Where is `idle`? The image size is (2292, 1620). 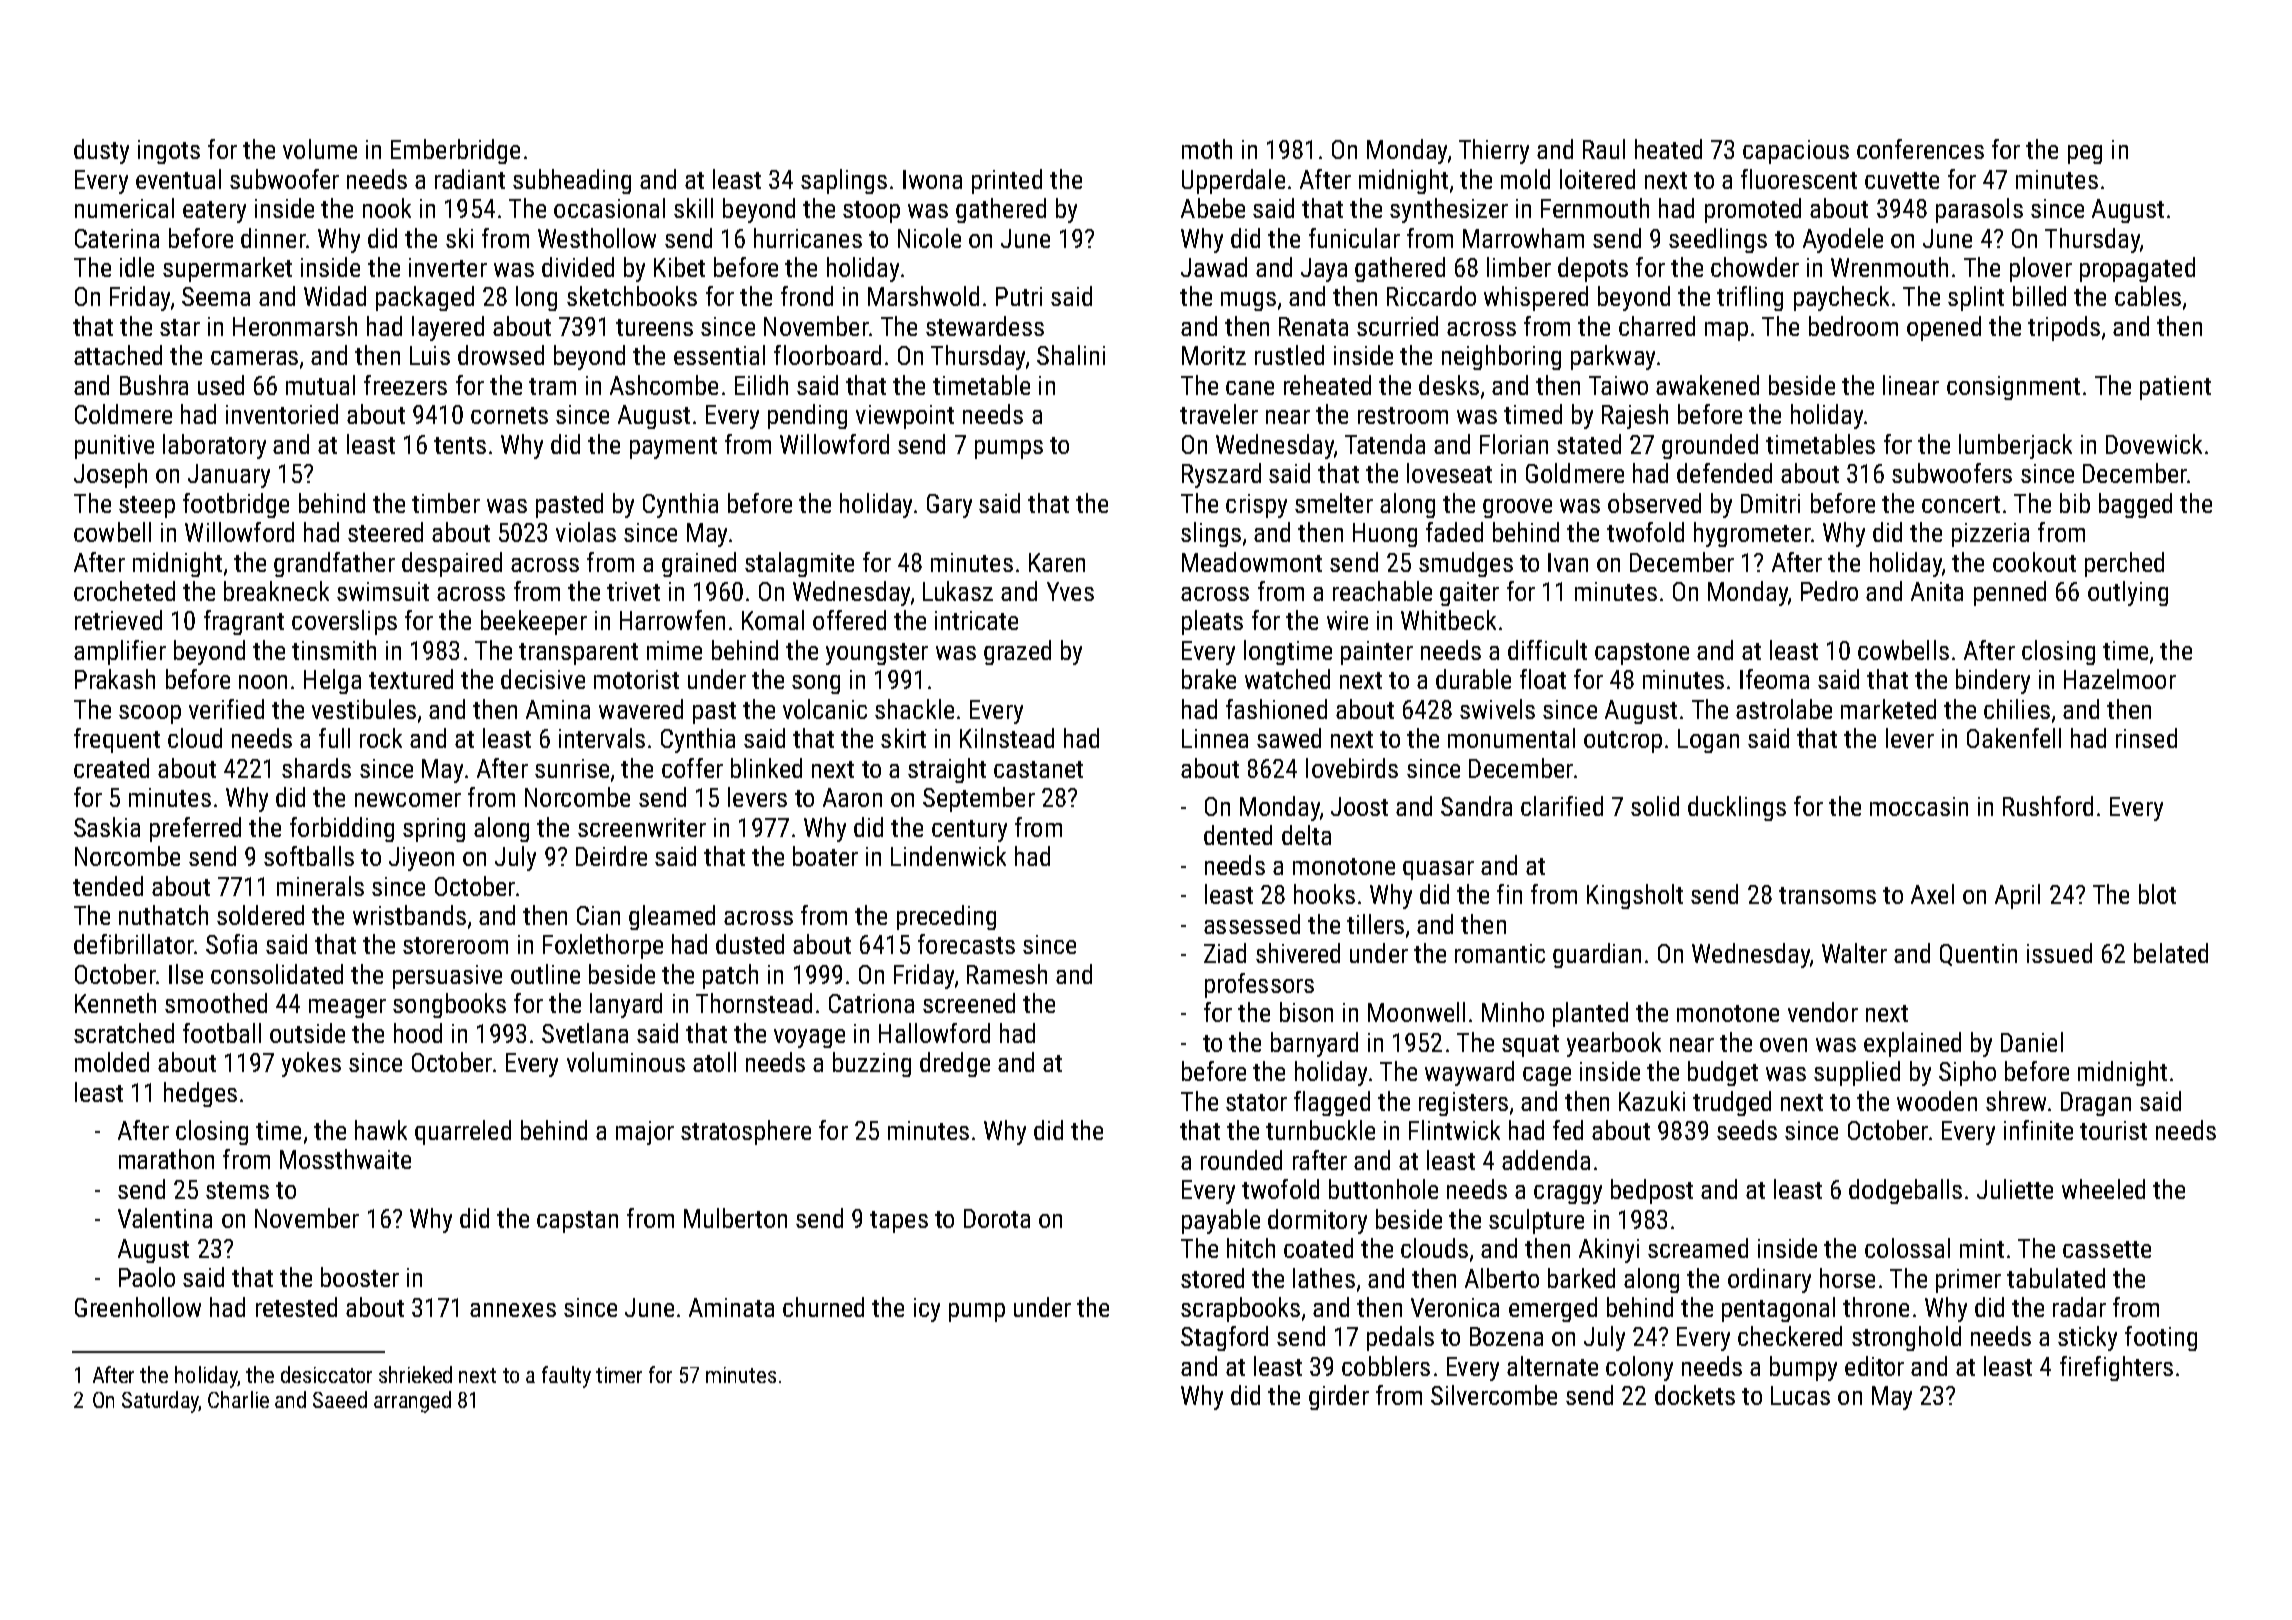
idle is located at coordinates (137, 267).
